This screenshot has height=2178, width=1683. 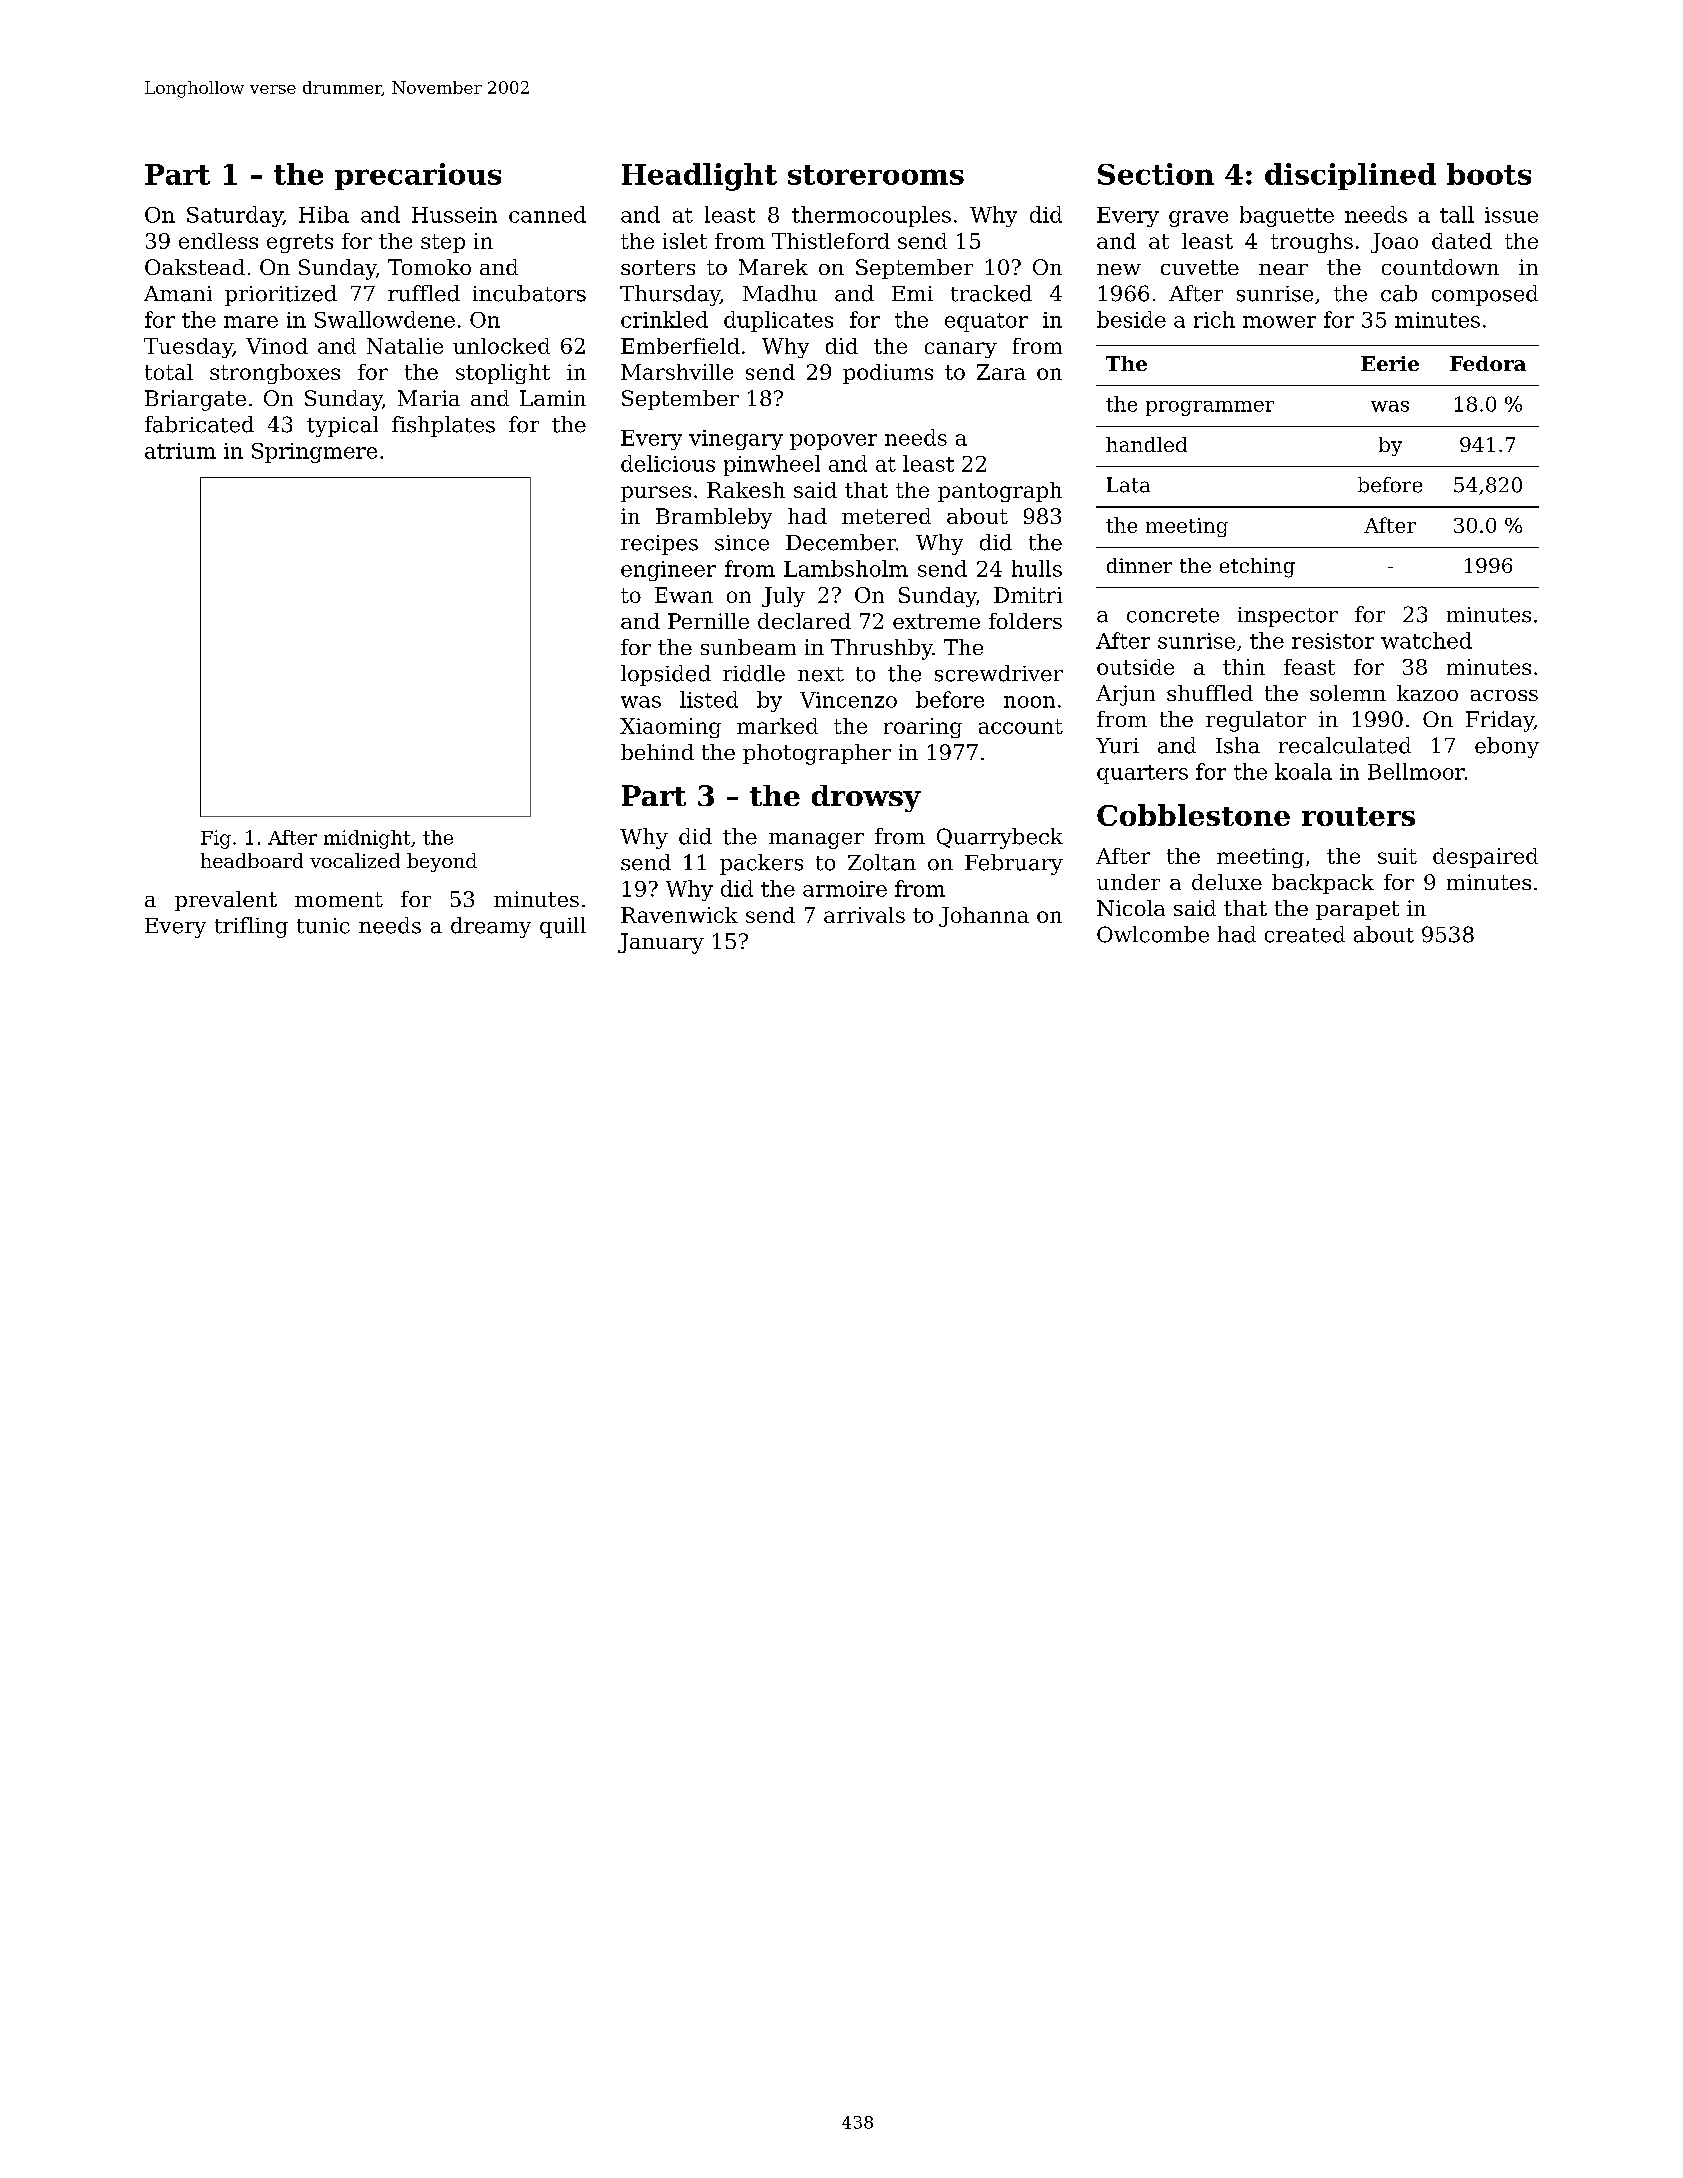 I want to click on Thursday, so click(x=670, y=295).
